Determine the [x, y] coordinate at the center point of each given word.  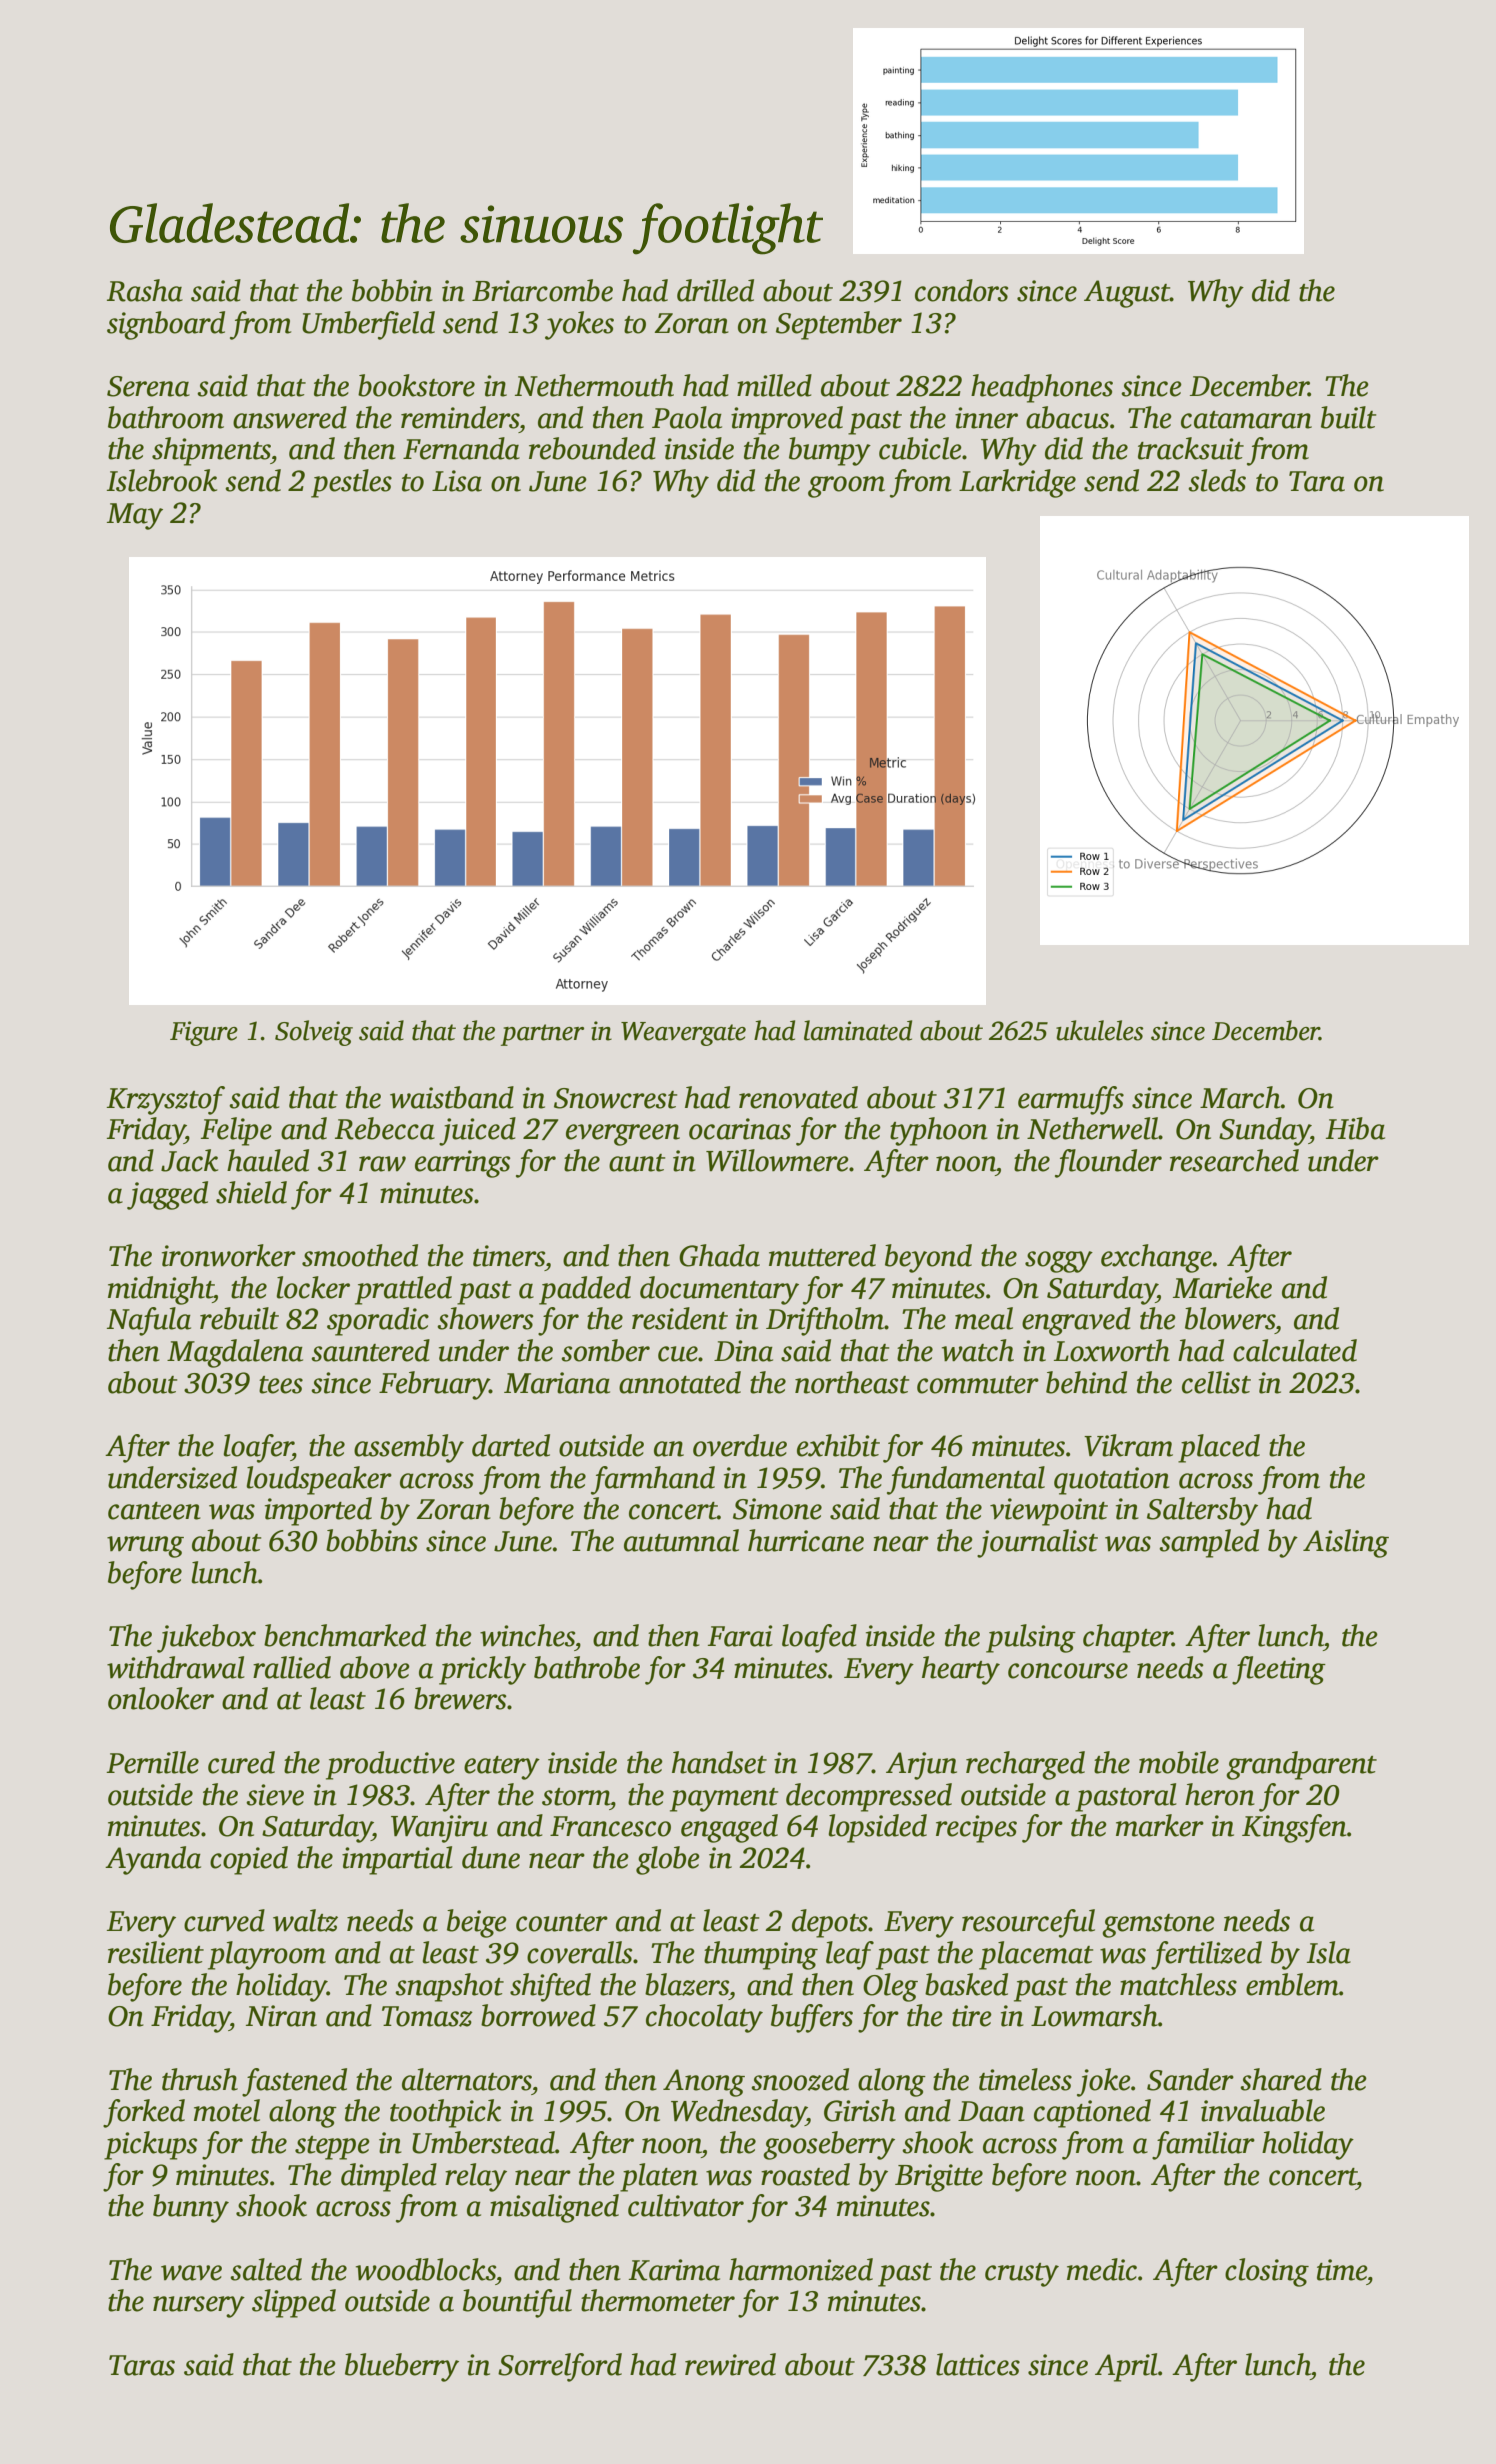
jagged [167, 1195]
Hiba [1355, 1128]
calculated [1295, 1350]
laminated [858, 1030]
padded [585, 1290]
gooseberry [829, 2145]
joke [1104, 2082]
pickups [151, 2145]
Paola [687, 417]
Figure [204, 1033]
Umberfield [368, 325]
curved [224, 1920]
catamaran [1246, 420]
